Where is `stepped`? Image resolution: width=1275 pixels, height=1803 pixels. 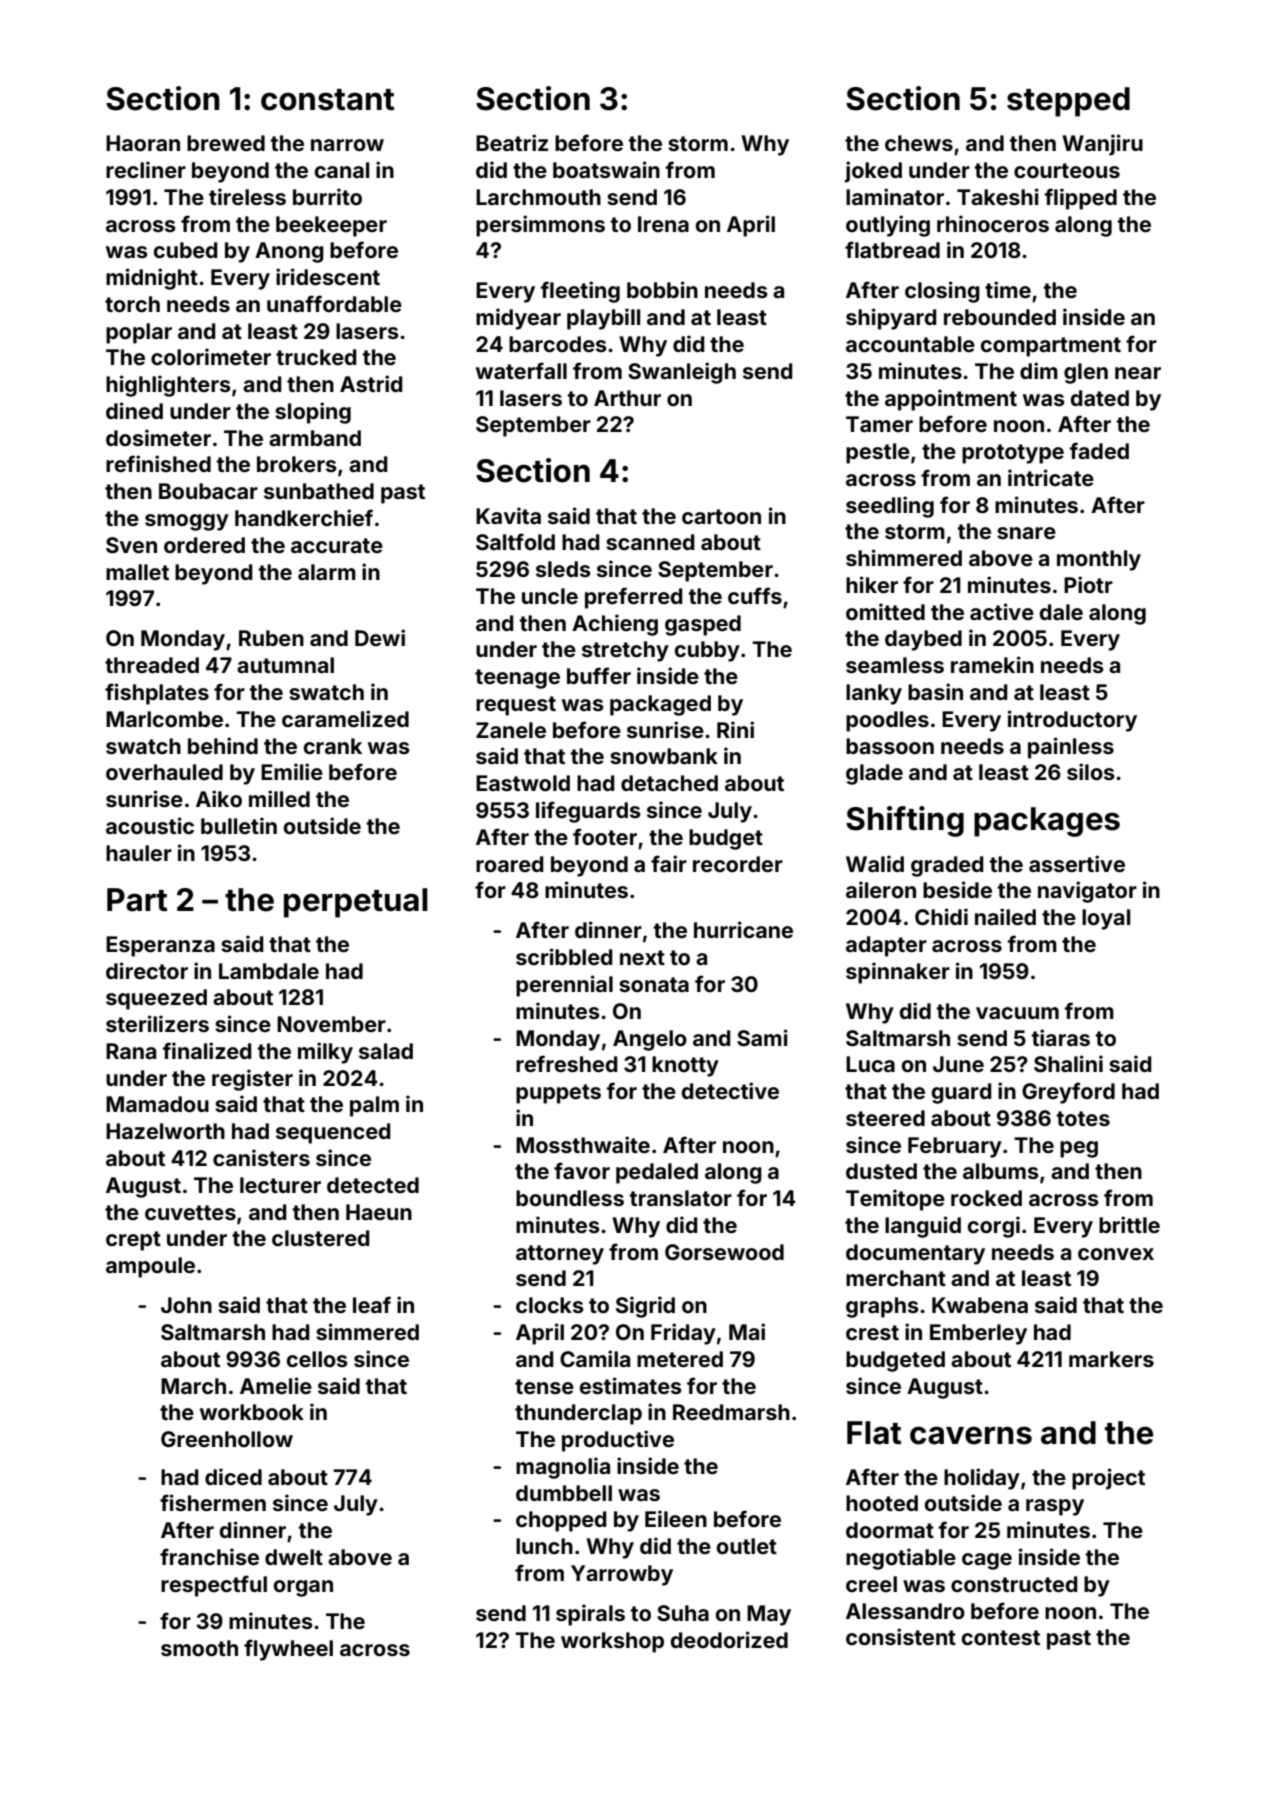
stepped is located at coordinates (1068, 102).
